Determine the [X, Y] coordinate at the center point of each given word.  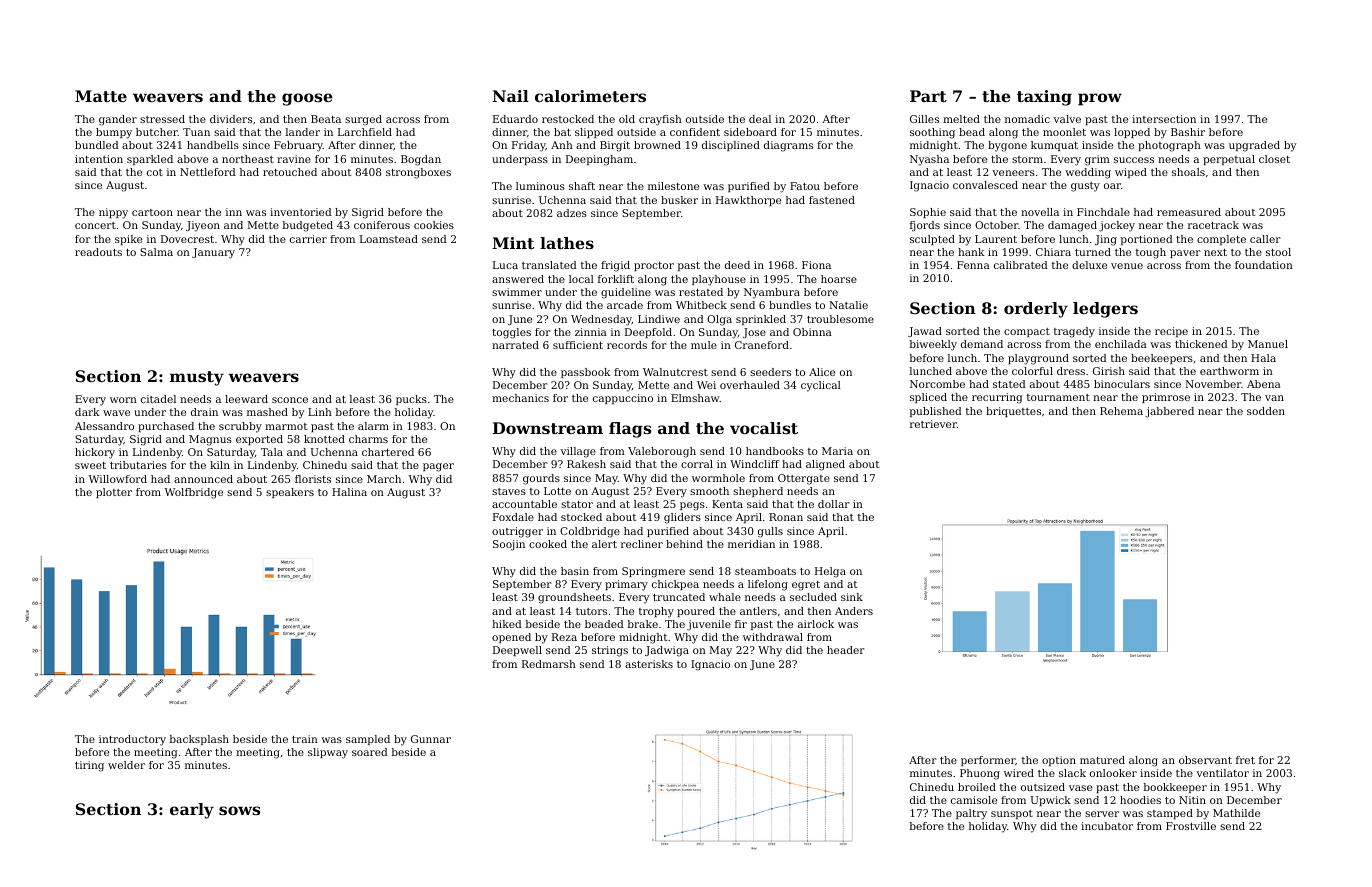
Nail [510, 96]
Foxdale [513, 517]
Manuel [1268, 344]
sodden [1266, 411]
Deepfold [648, 333]
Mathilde [1236, 813]
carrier [308, 239]
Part [928, 96]
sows [239, 810]
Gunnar [431, 739]
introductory [132, 740]
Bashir [1188, 132]
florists [313, 479]
